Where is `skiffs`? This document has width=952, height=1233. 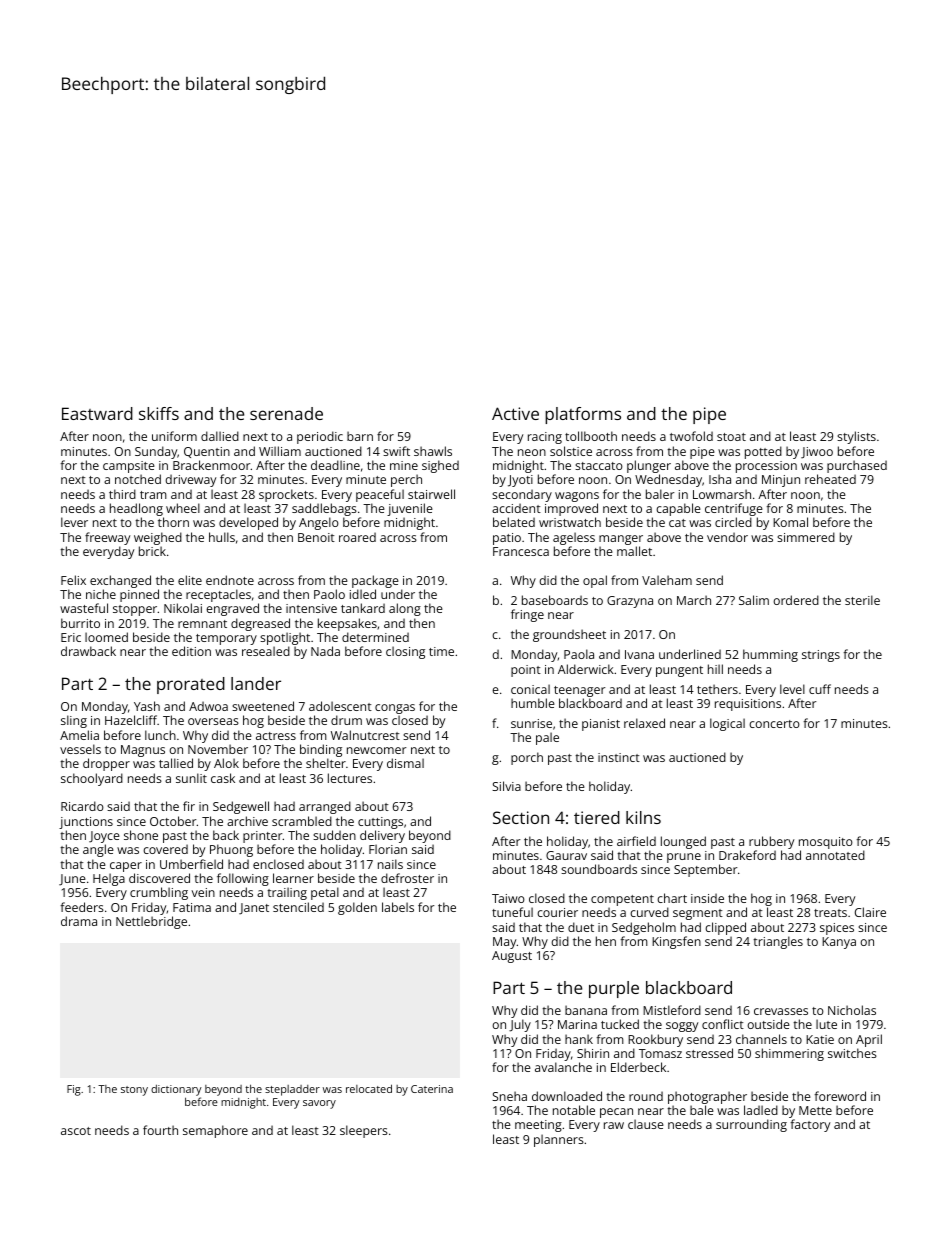 skiffs is located at coordinates (159, 413).
